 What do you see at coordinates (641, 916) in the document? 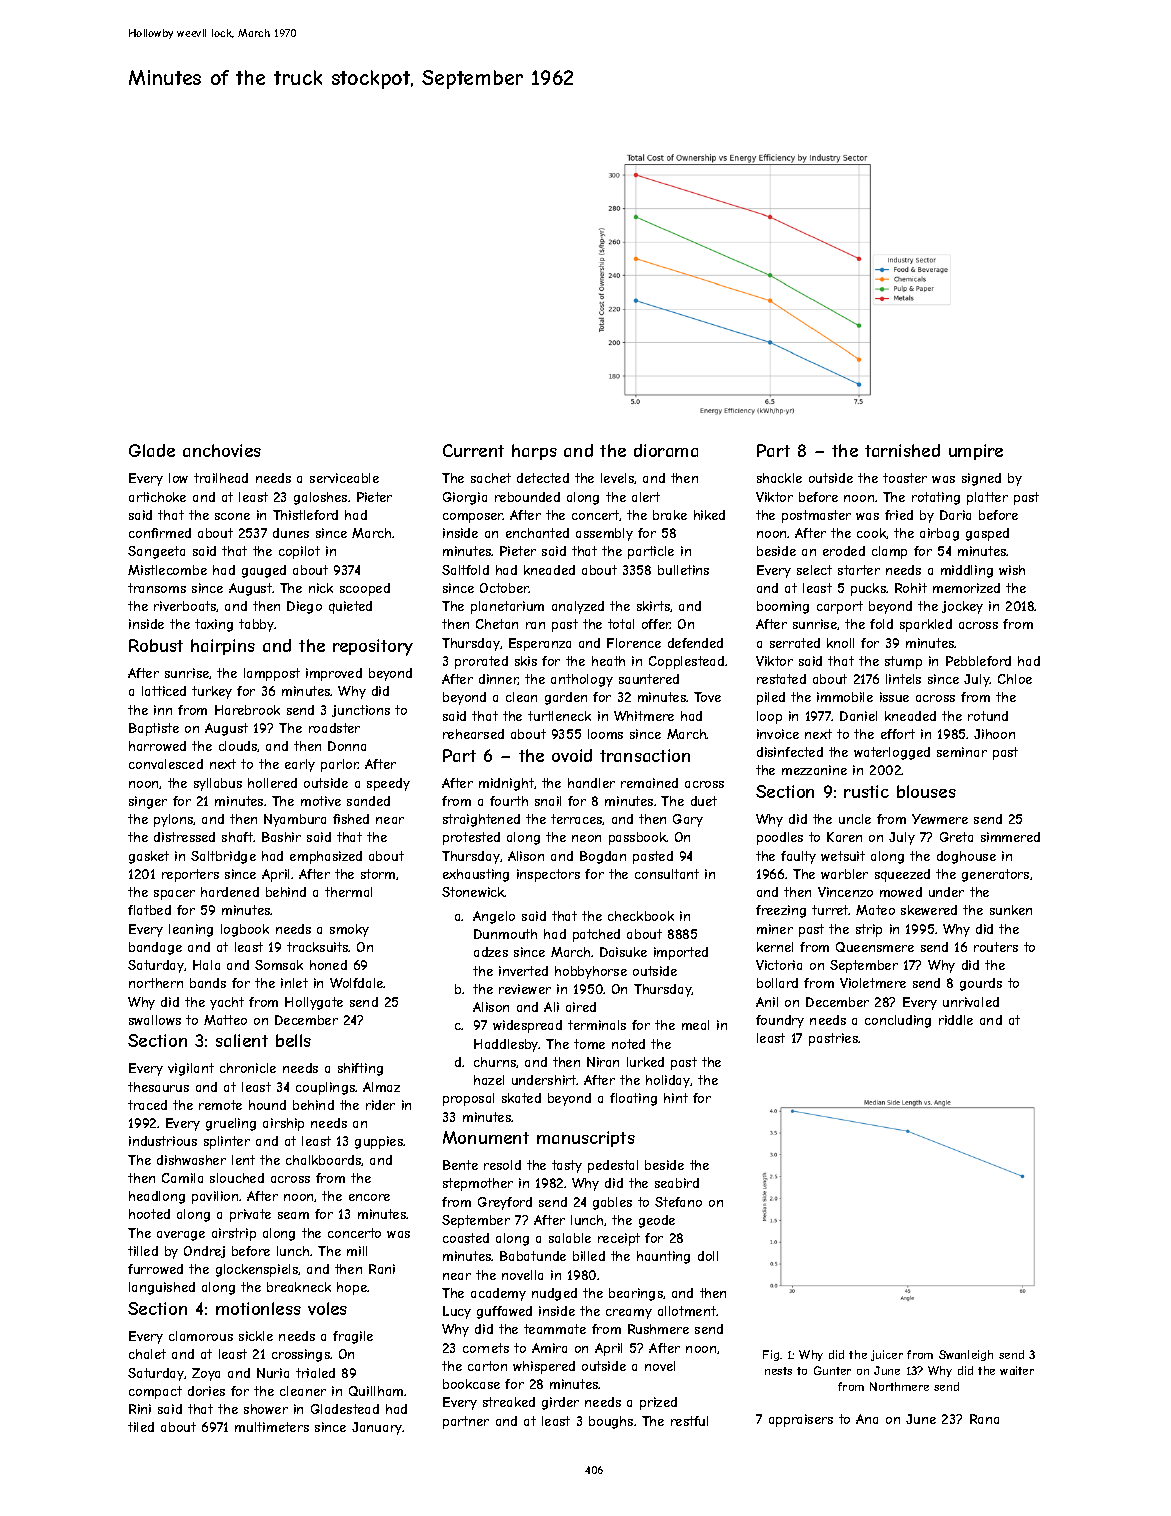
I see `checkbook` at bounding box center [641, 916].
